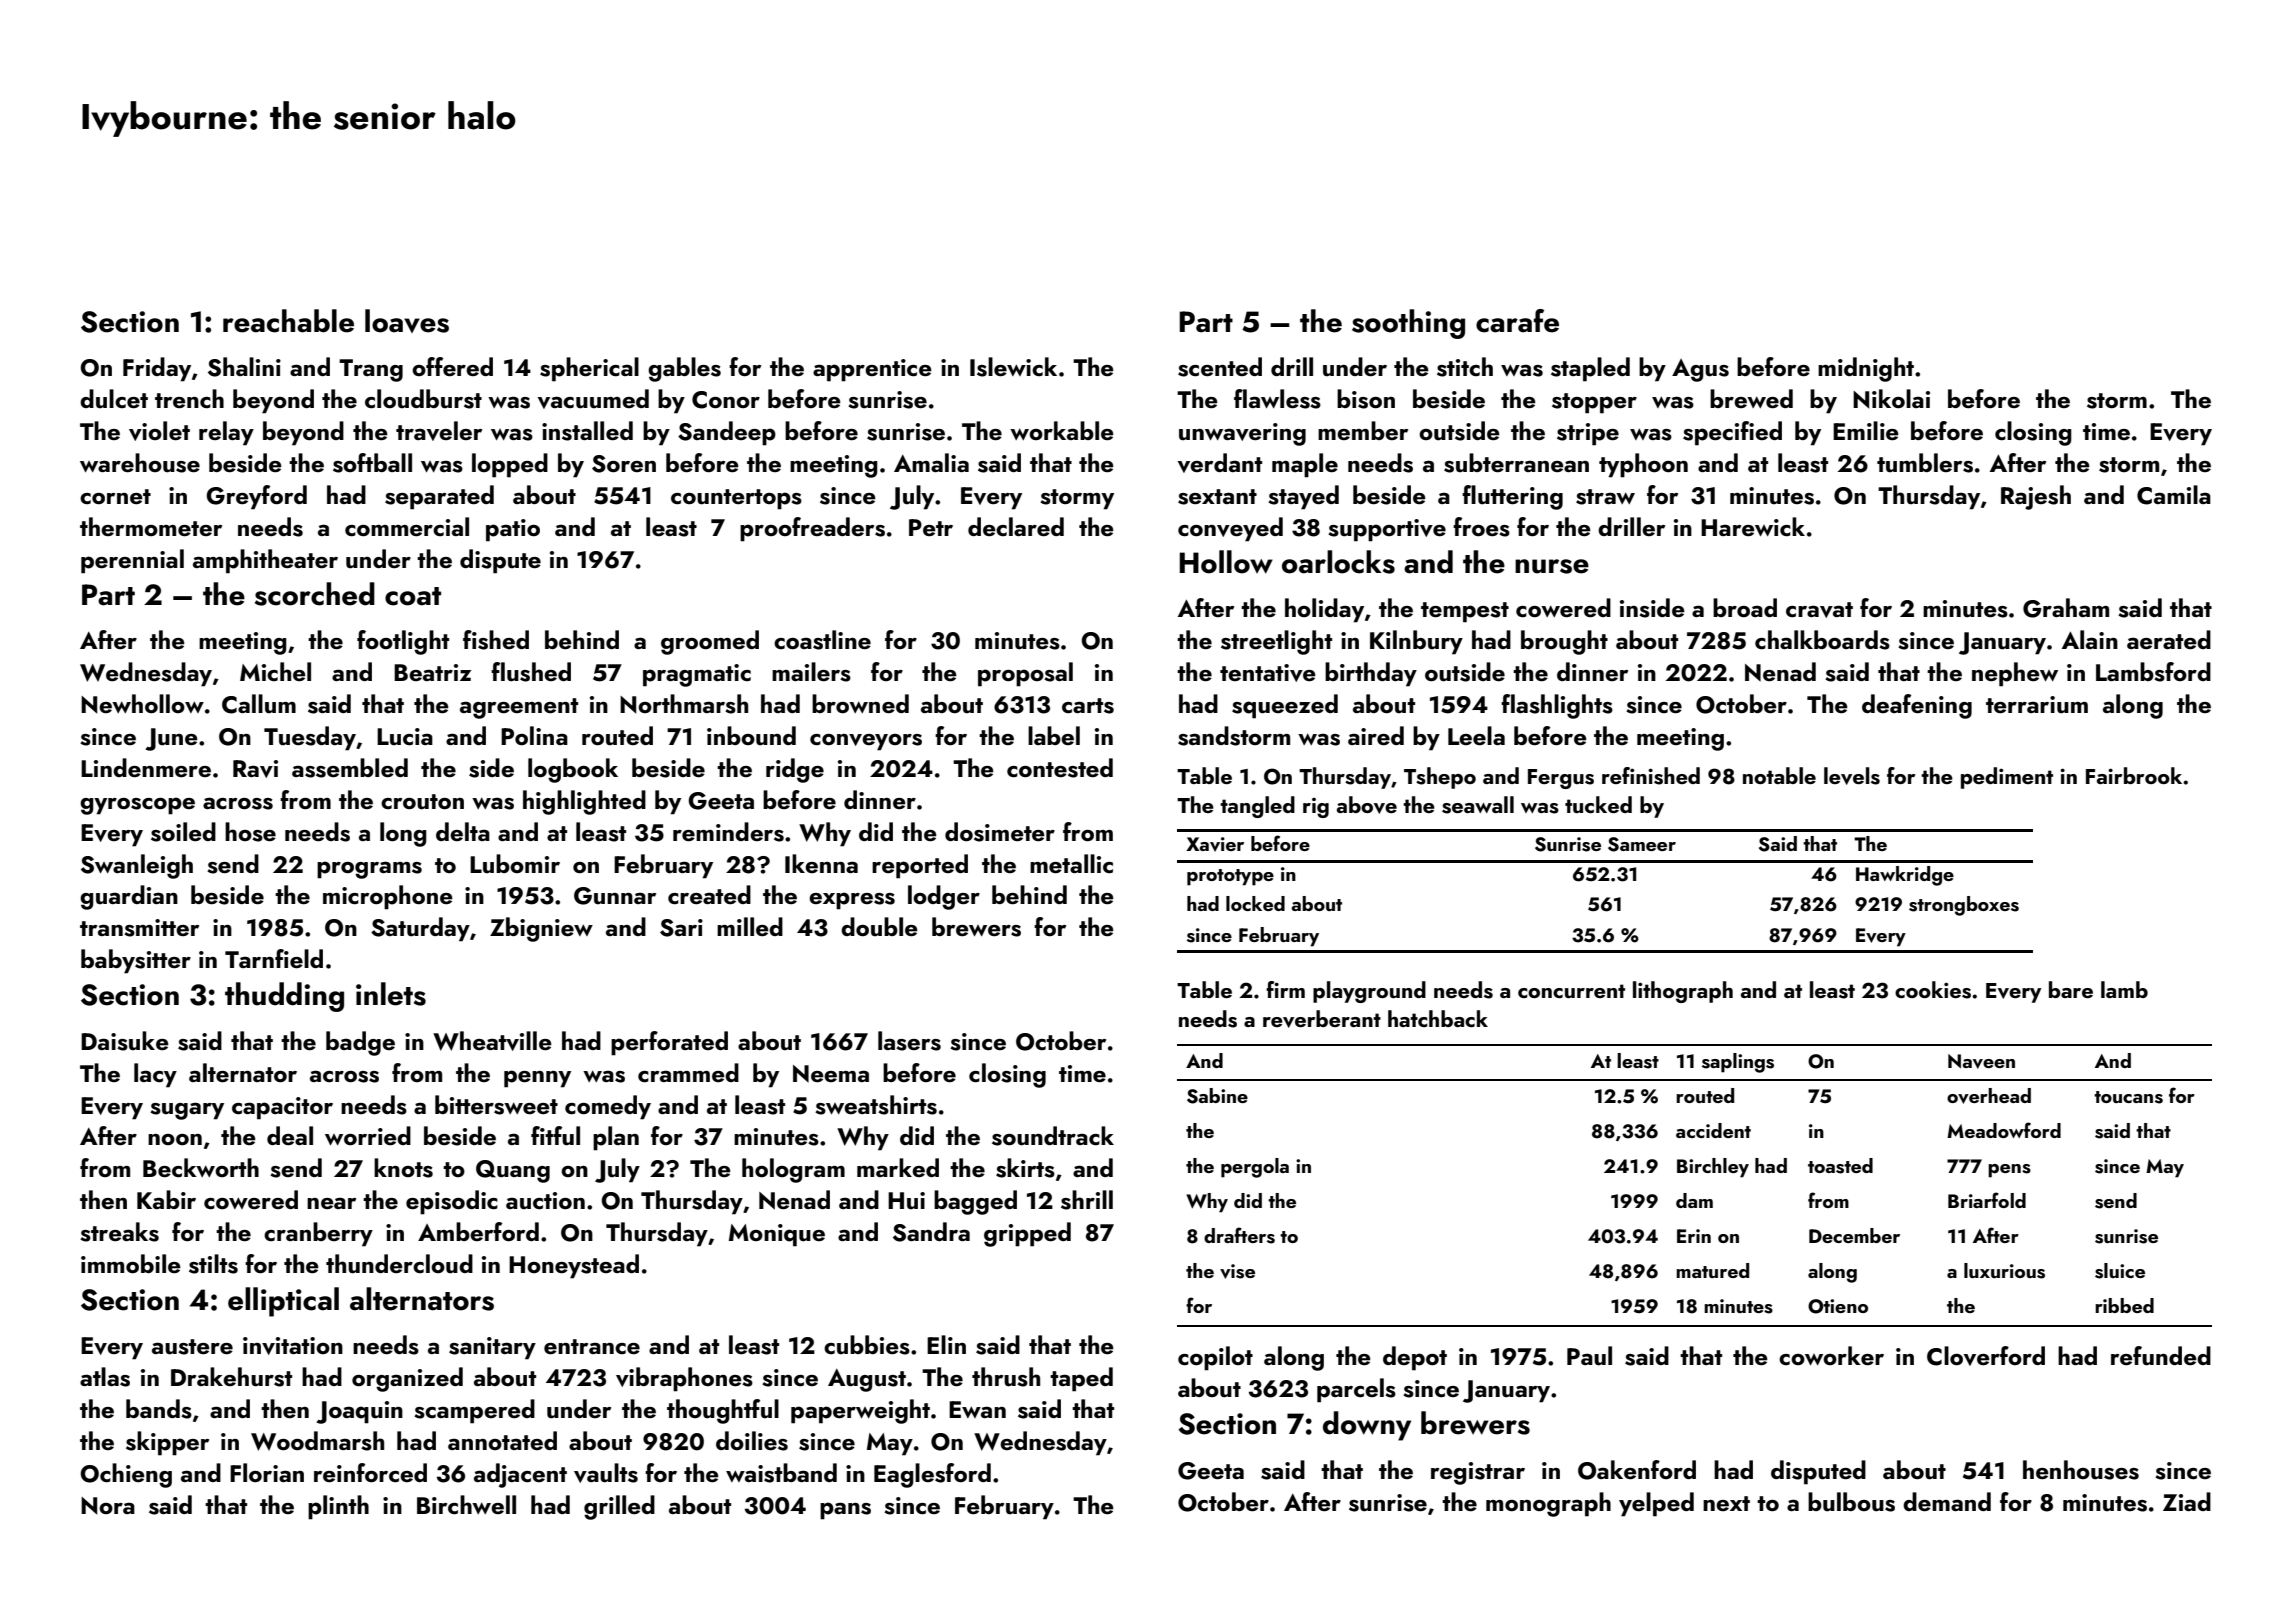  I want to click on Agus, so click(1700, 370).
